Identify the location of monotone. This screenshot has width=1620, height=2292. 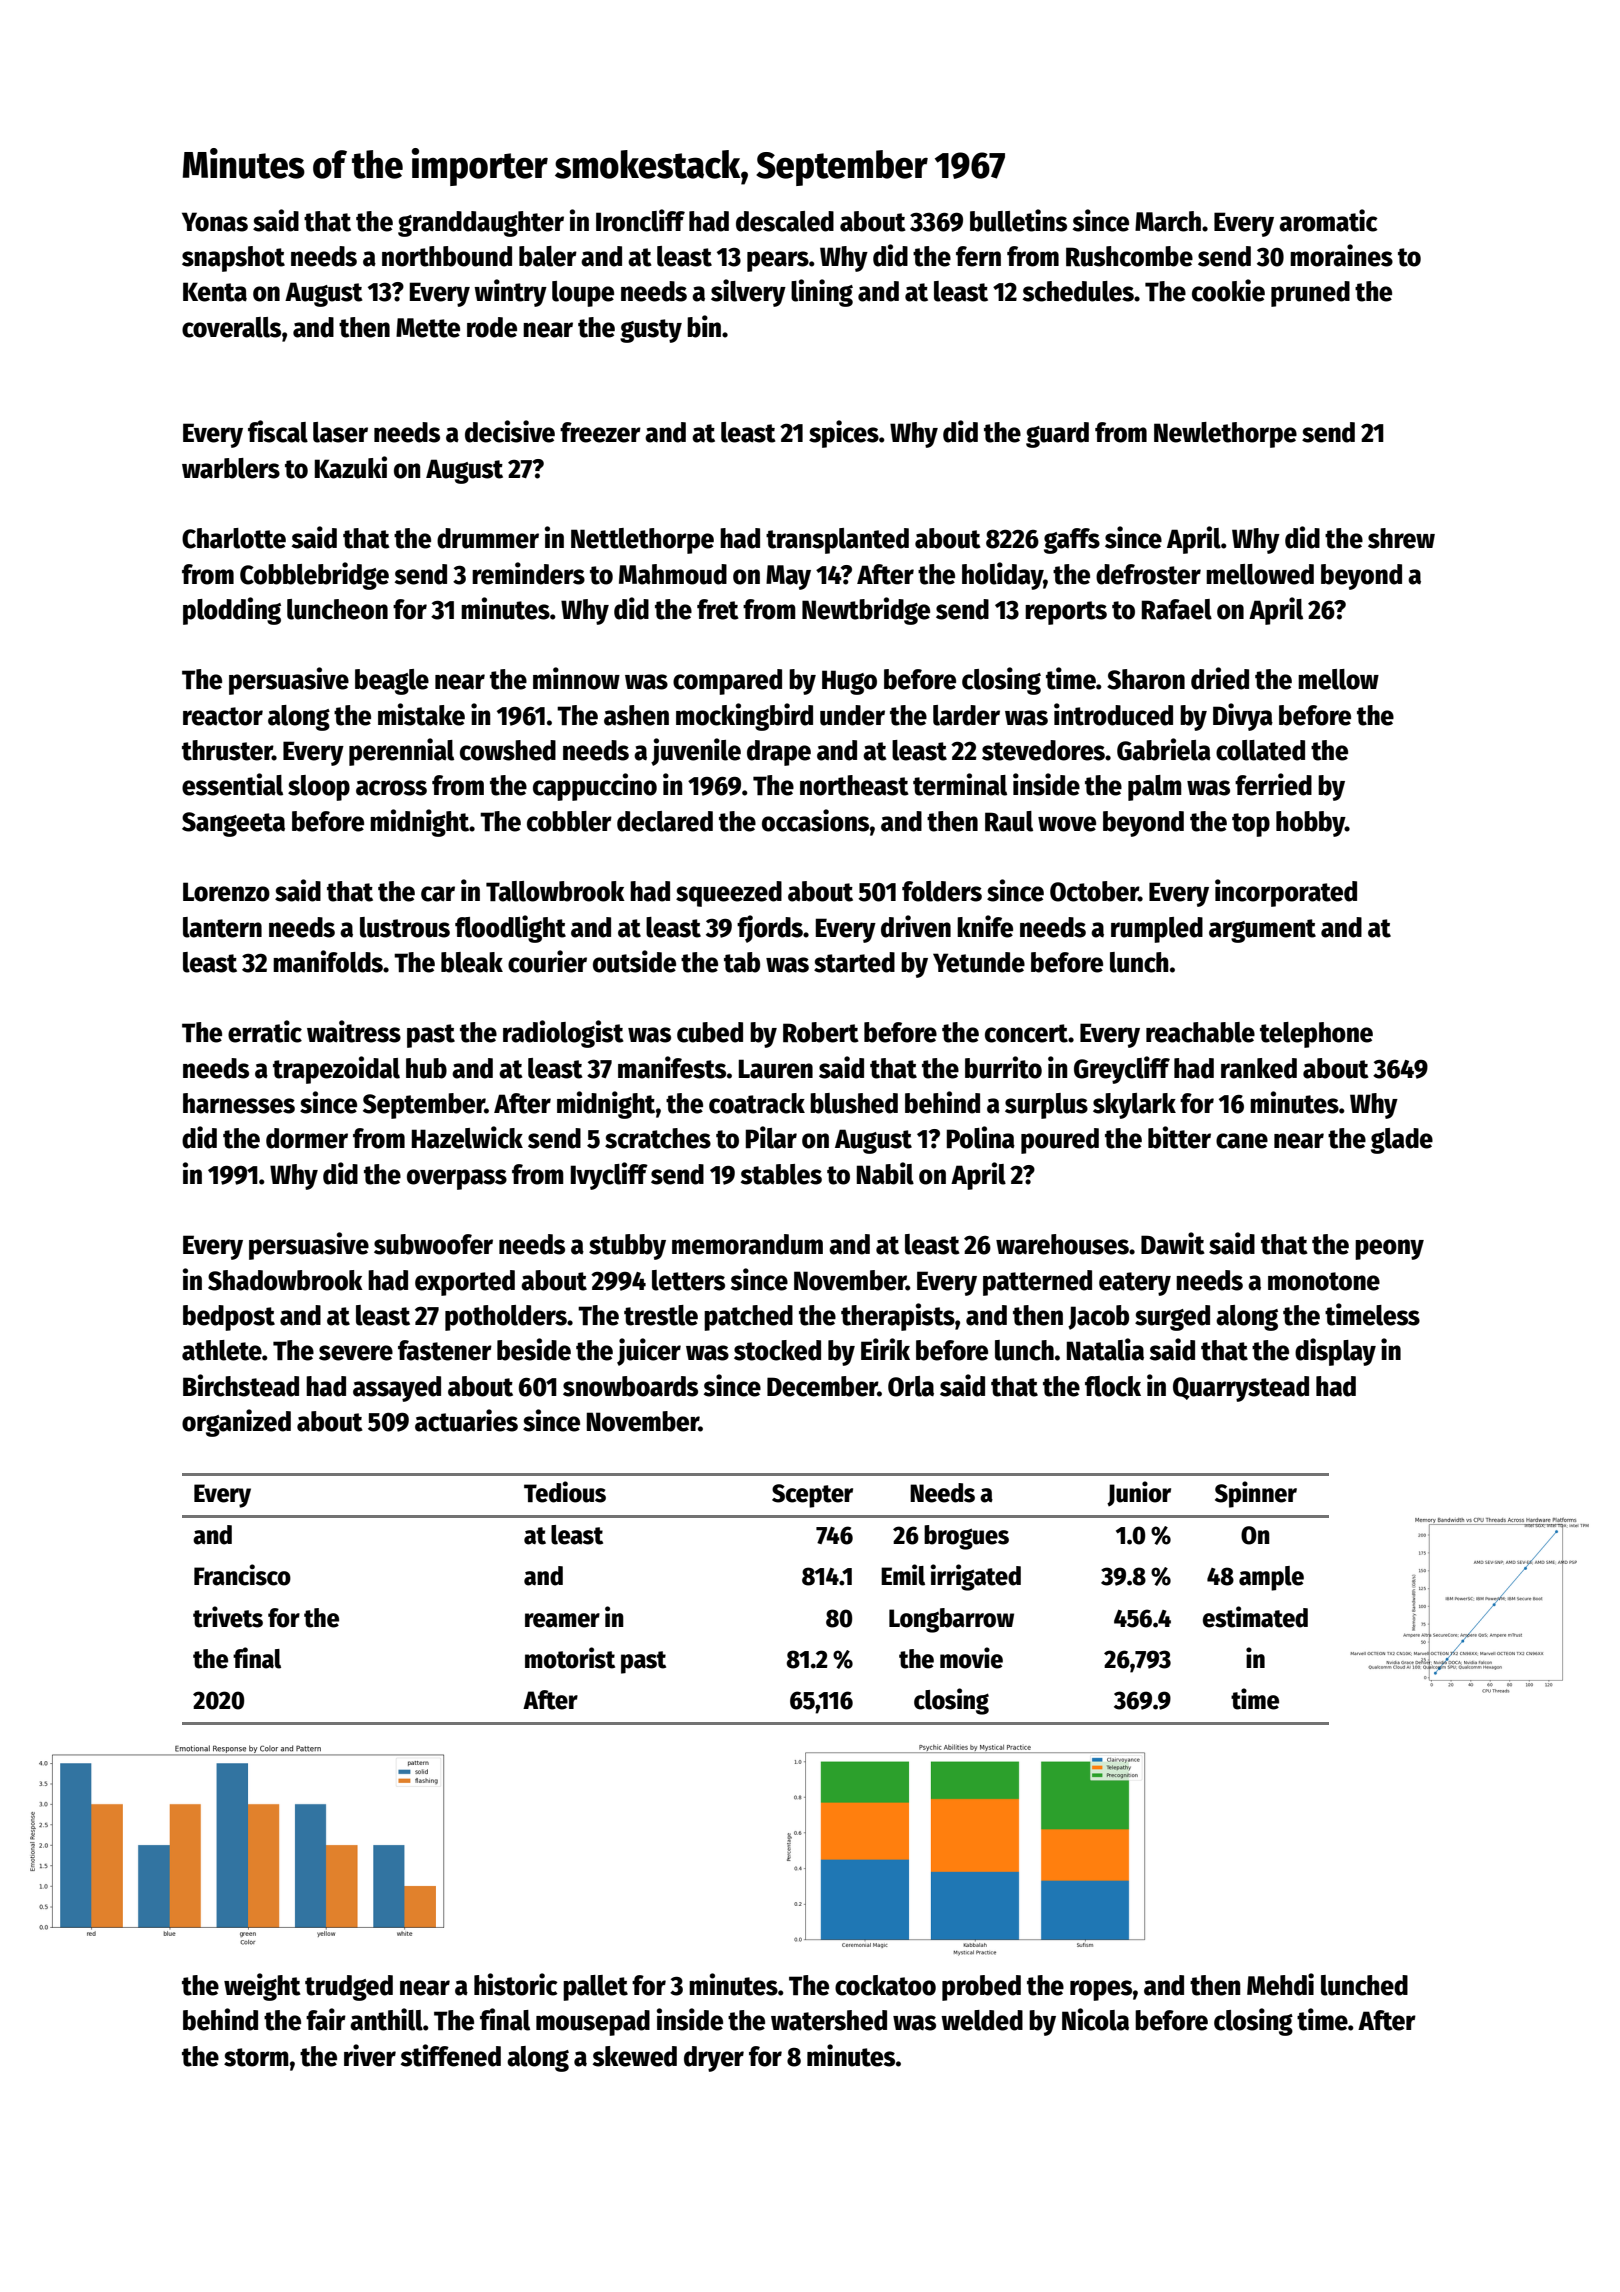
(1324, 1281).
